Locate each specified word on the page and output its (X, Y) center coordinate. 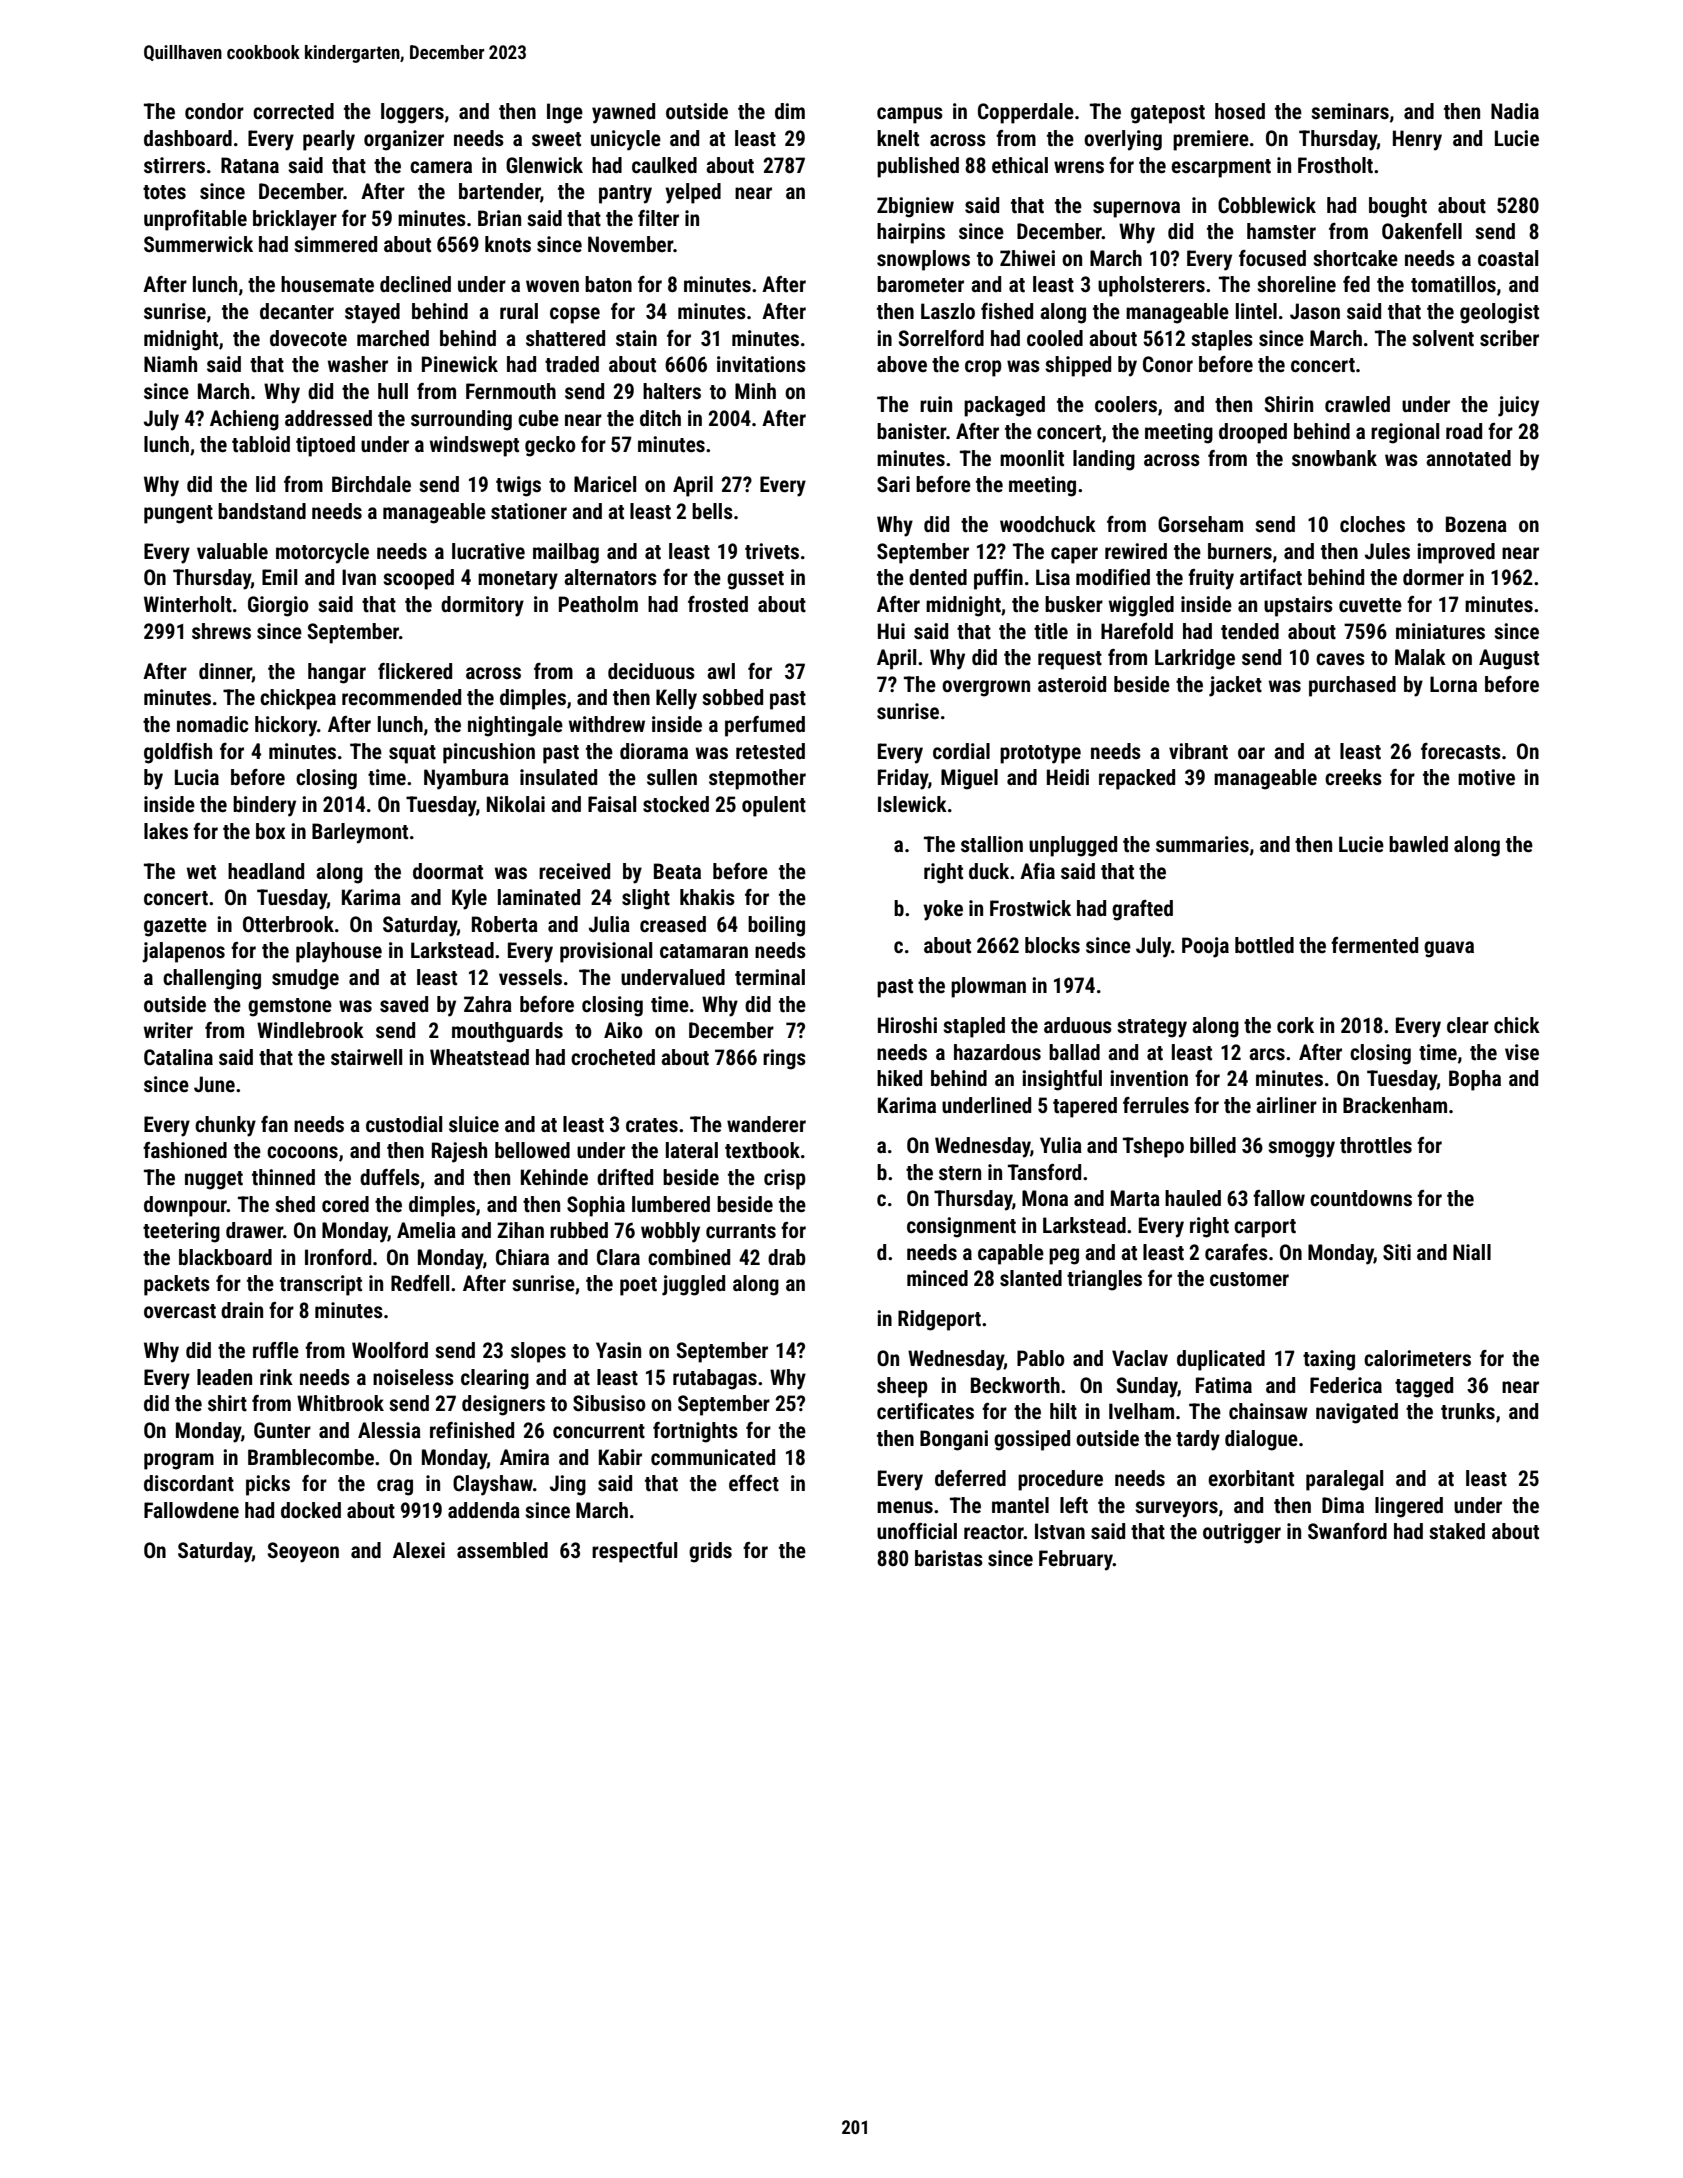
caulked (664, 165)
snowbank (1334, 458)
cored (345, 1204)
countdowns (1361, 1198)
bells (712, 511)
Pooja (1205, 947)
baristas (949, 1558)
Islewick (912, 804)
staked (1457, 1531)
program (179, 1461)
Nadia (1515, 111)
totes (164, 192)
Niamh (170, 364)
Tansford (1044, 1172)
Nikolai (516, 804)
